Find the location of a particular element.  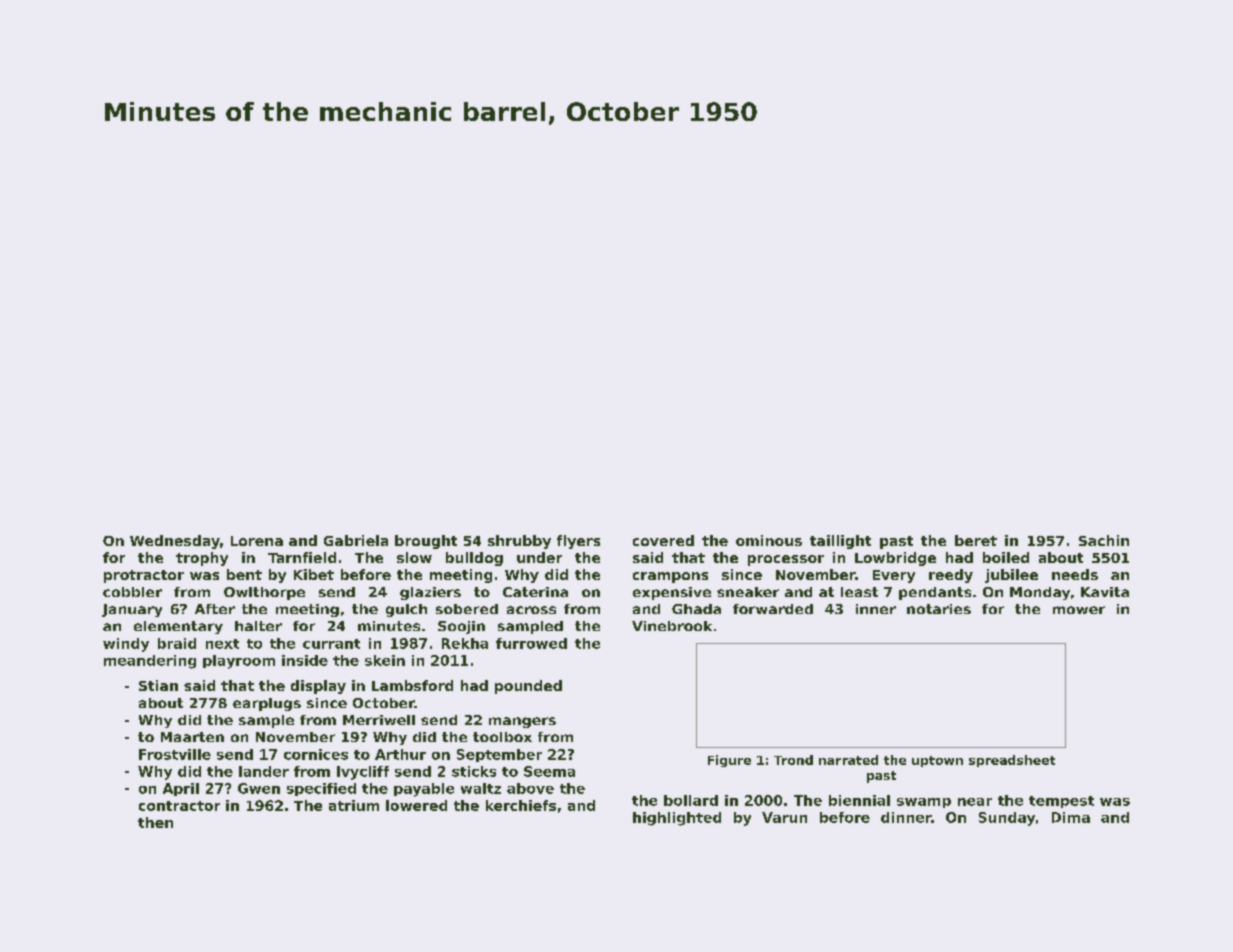

then is located at coordinates (155, 822).
